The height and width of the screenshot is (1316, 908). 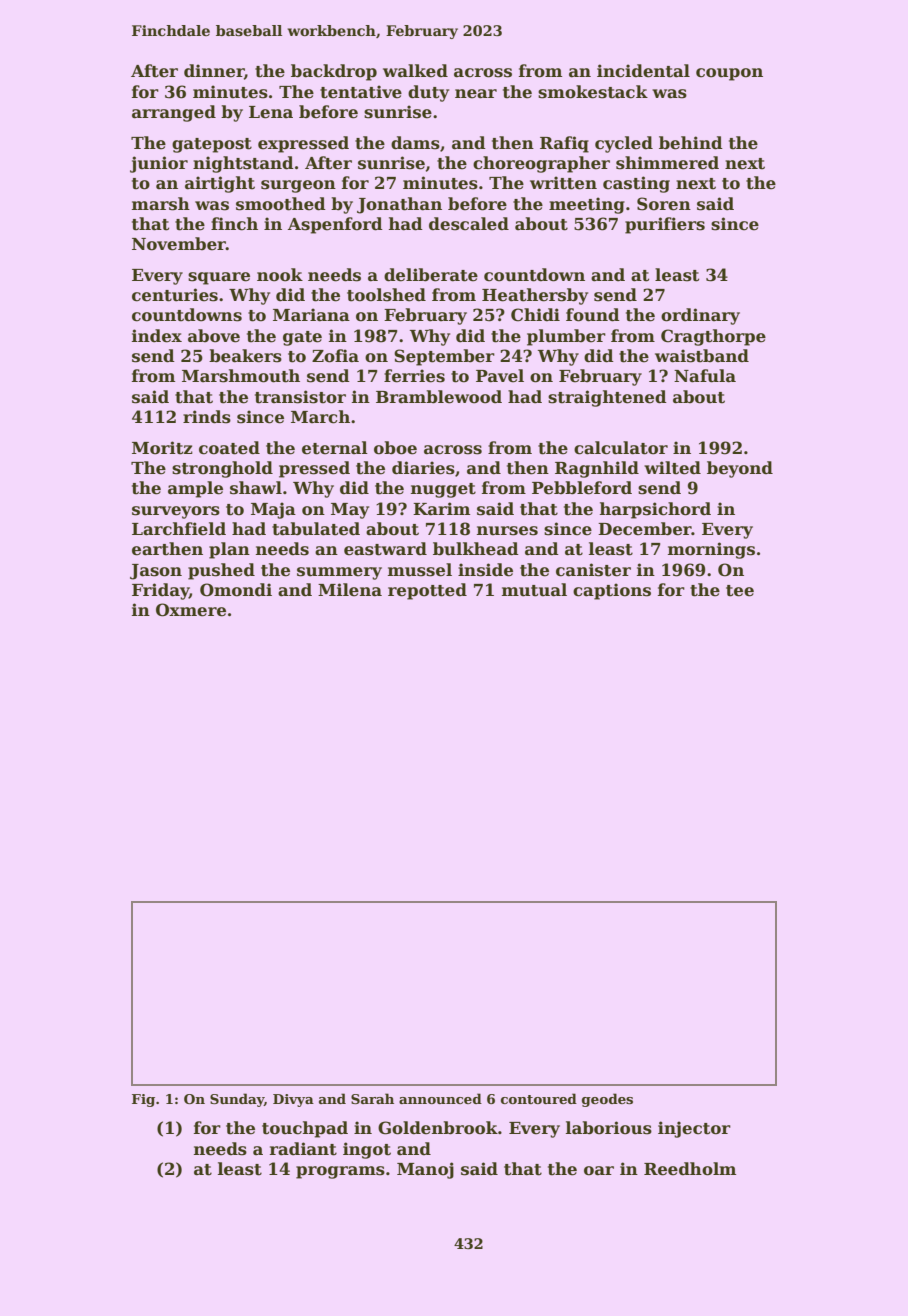 I want to click on repotted, so click(x=427, y=591).
